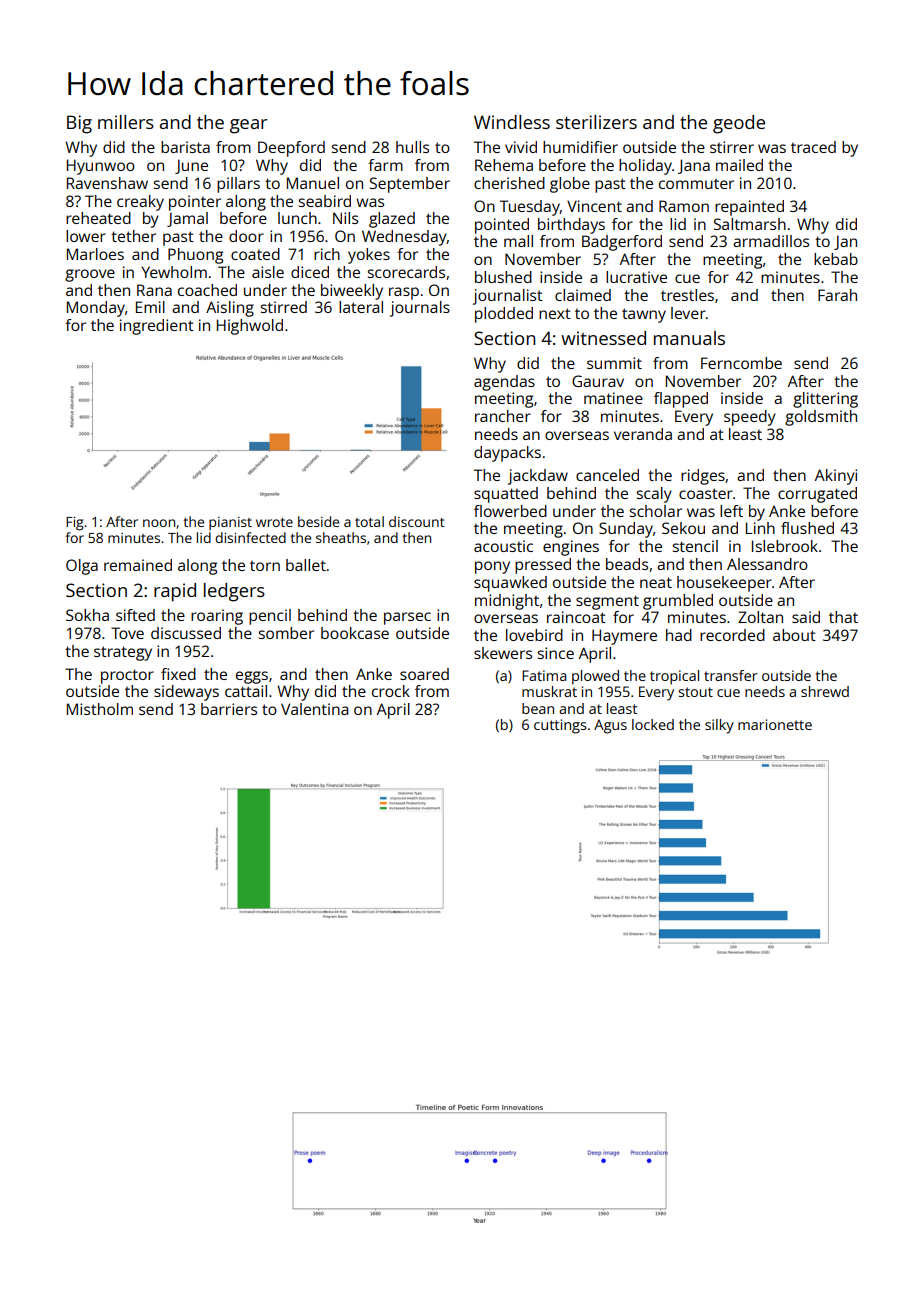 Image resolution: width=924 pixels, height=1314 pixels. What do you see at coordinates (836, 259) in the screenshot?
I see `kebab` at bounding box center [836, 259].
